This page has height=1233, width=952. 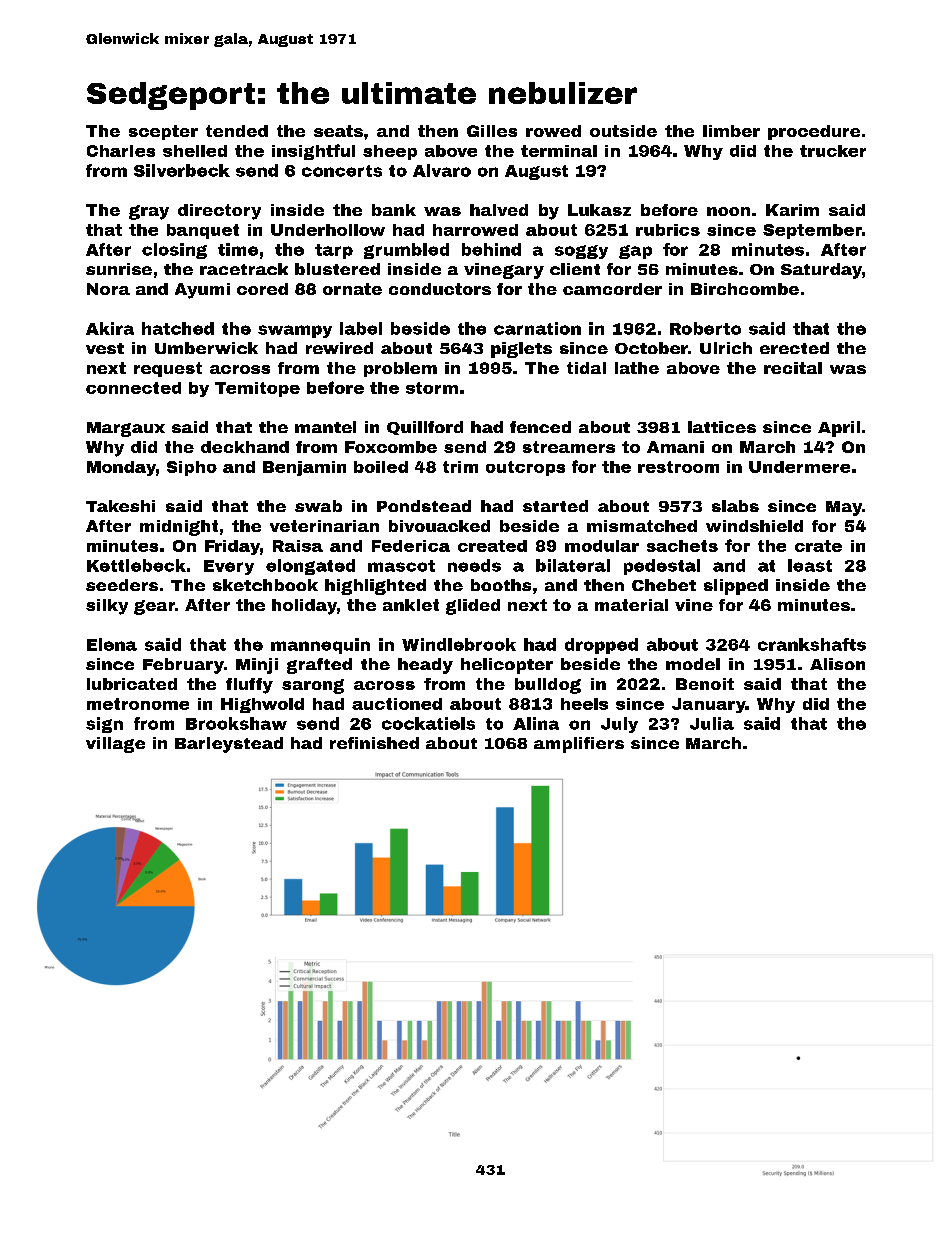 I want to click on Birchcombe, so click(x=745, y=289).
